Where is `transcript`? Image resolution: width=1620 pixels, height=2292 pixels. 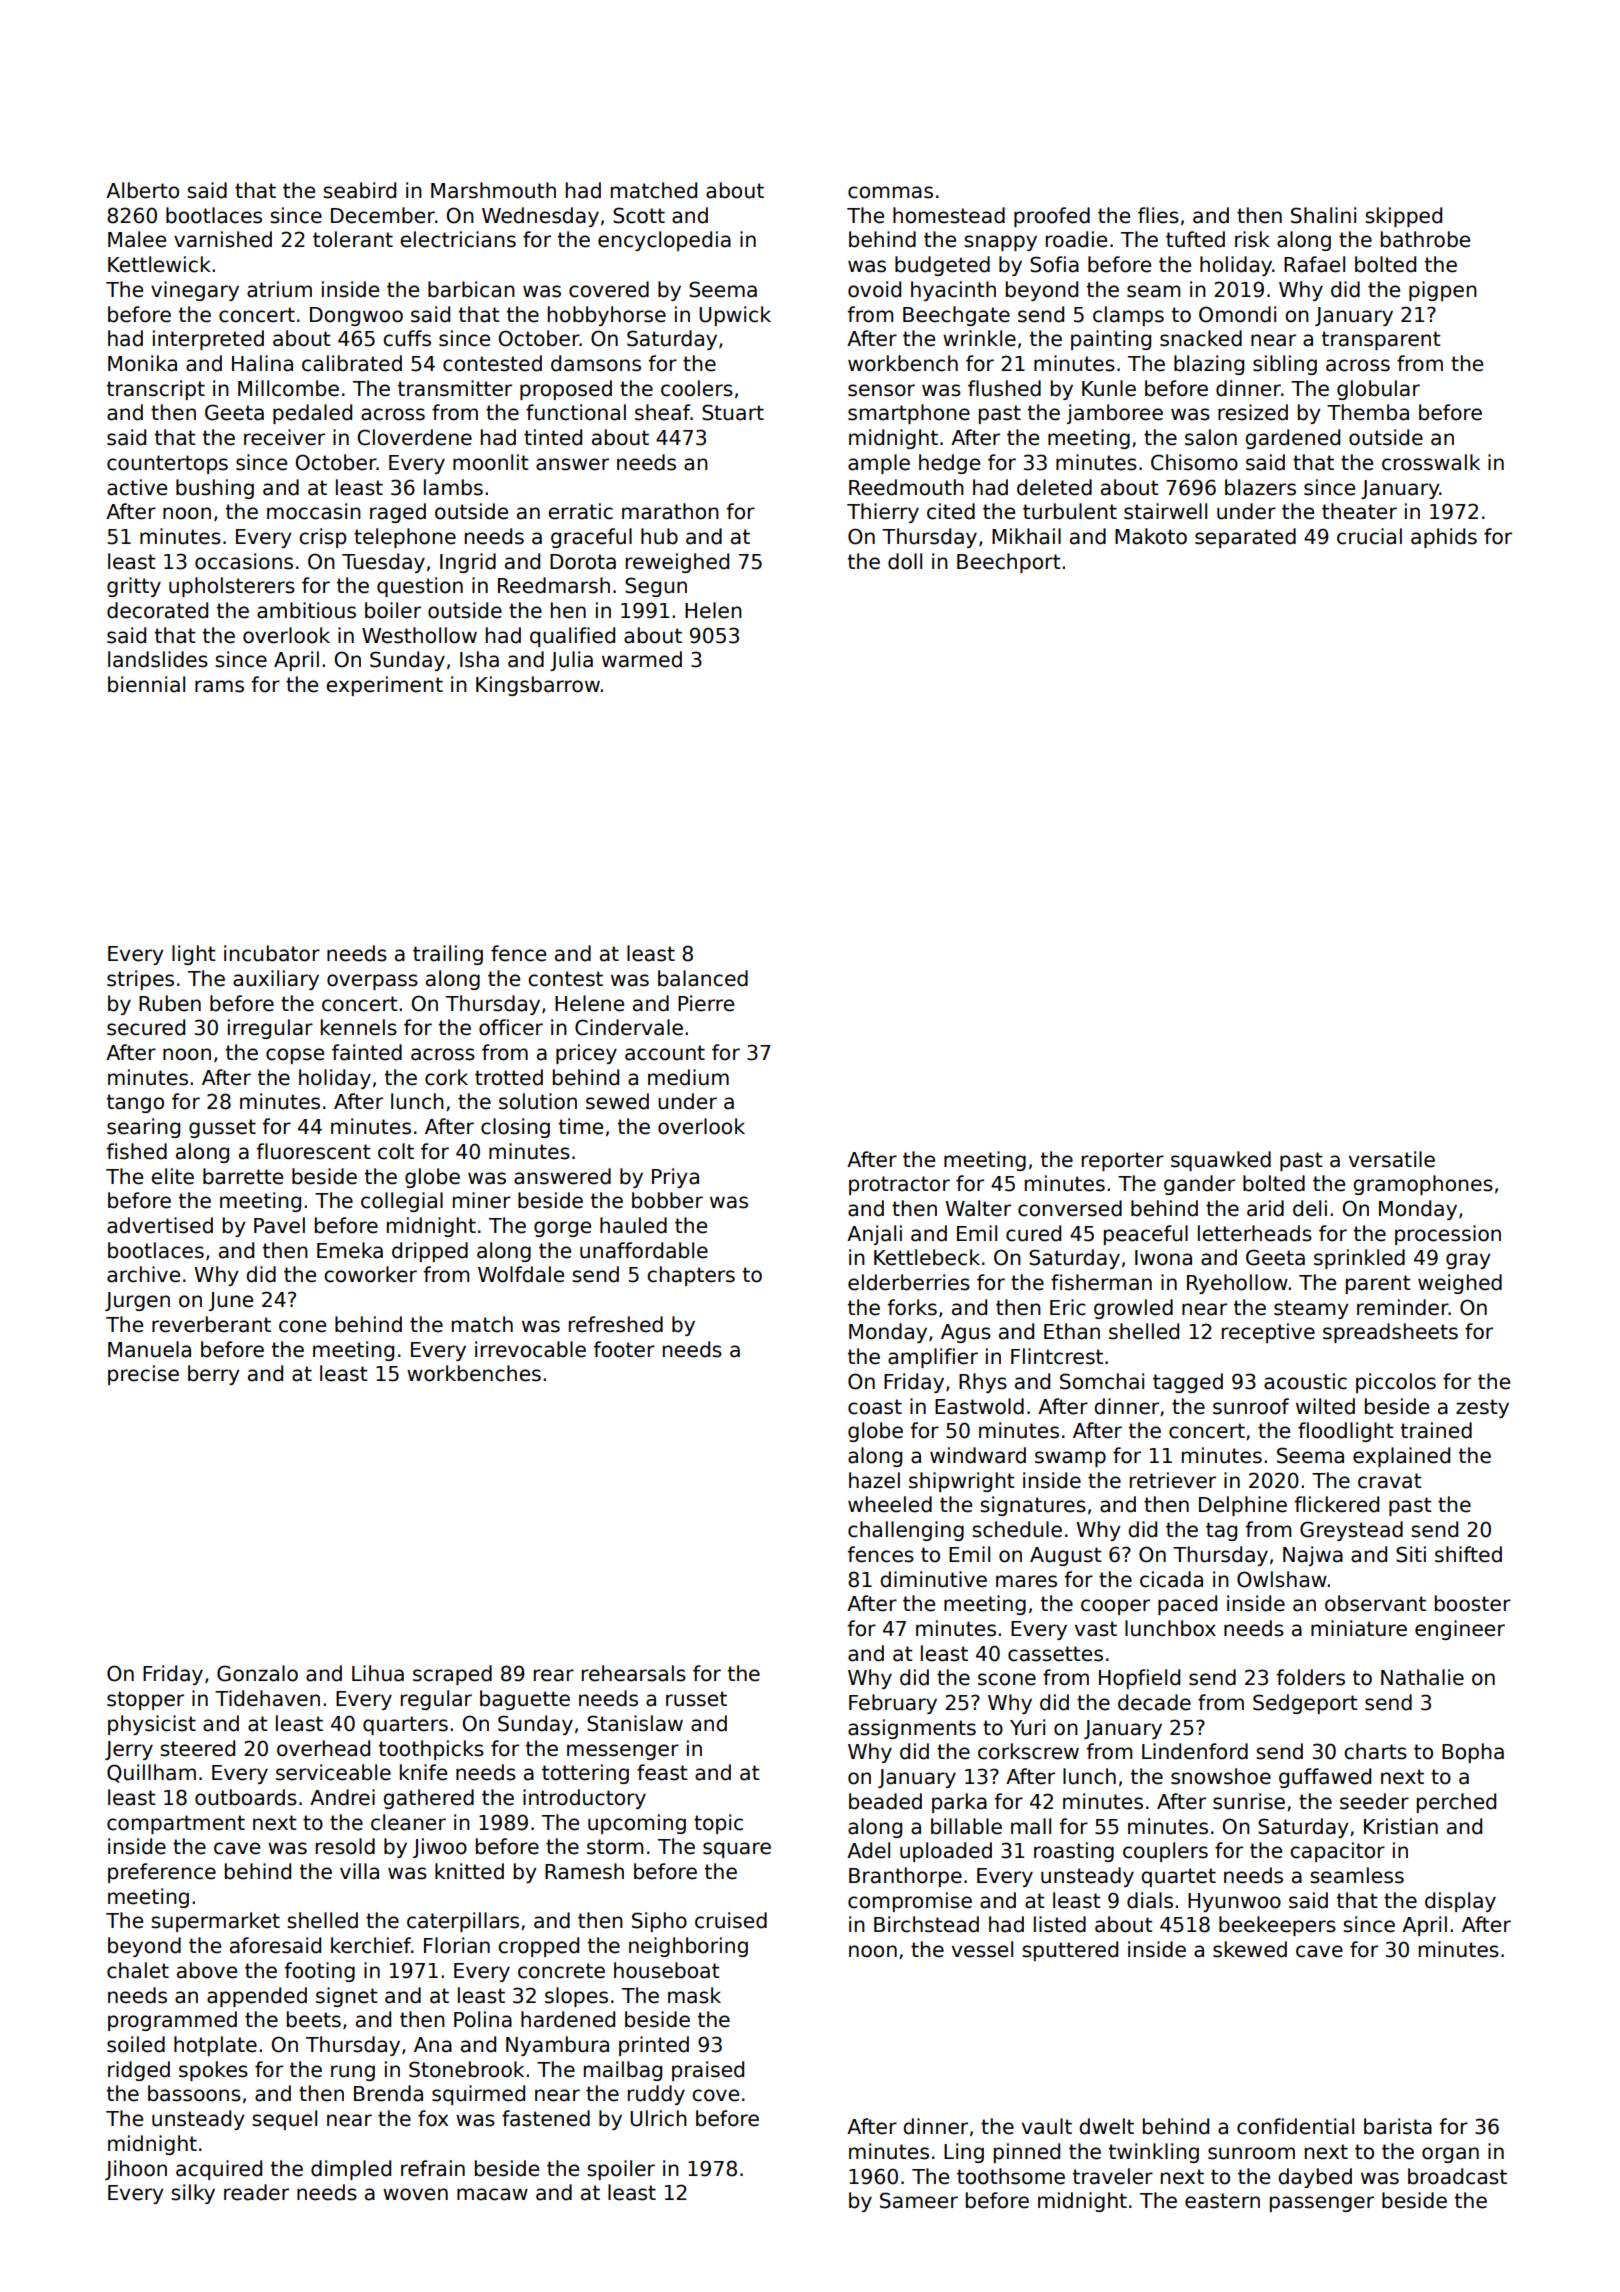
transcript is located at coordinates (156, 390).
